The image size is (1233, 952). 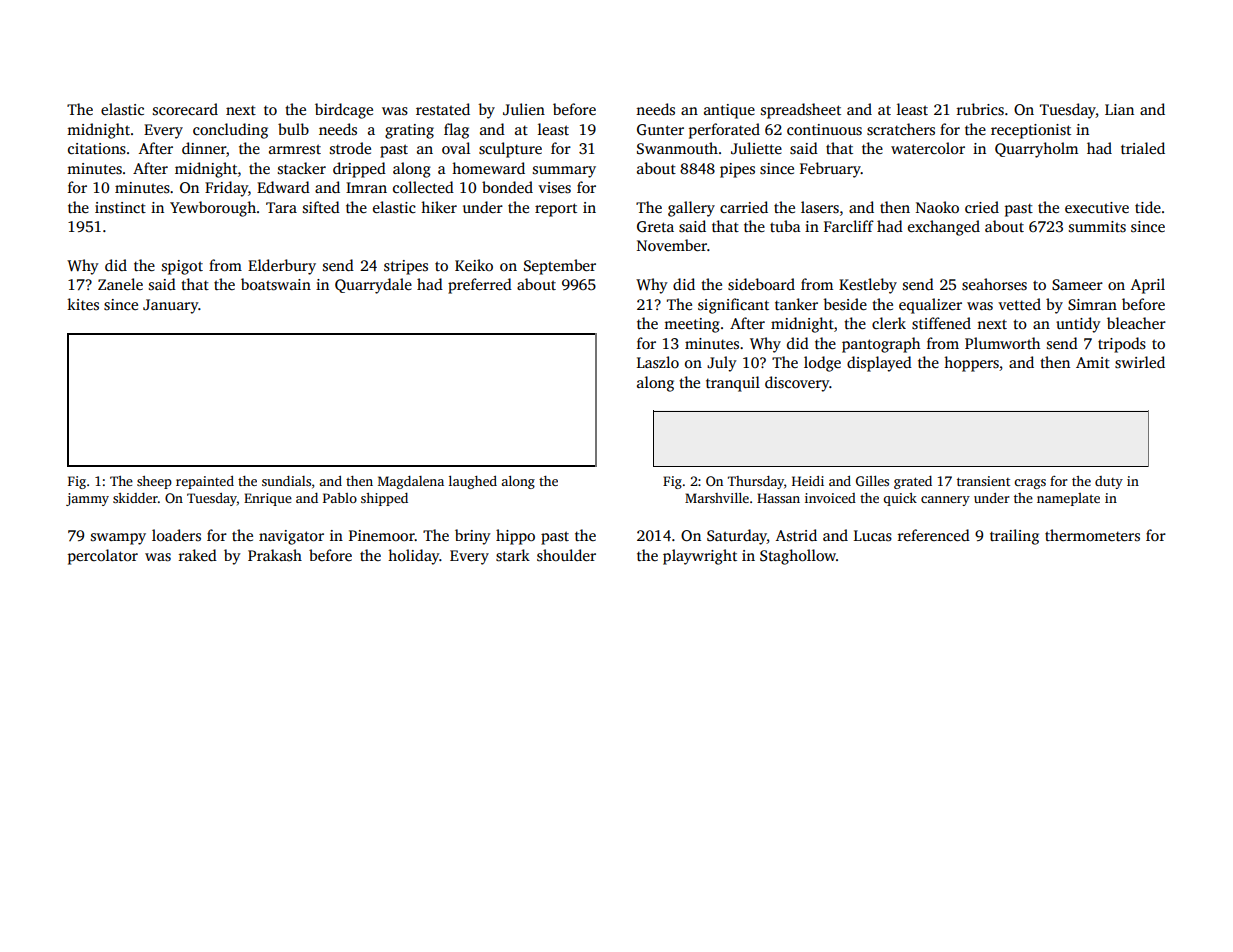 What do you see at coordinates (729, 111) in the document?
I see `antique` at bounding box center [729, 111].
